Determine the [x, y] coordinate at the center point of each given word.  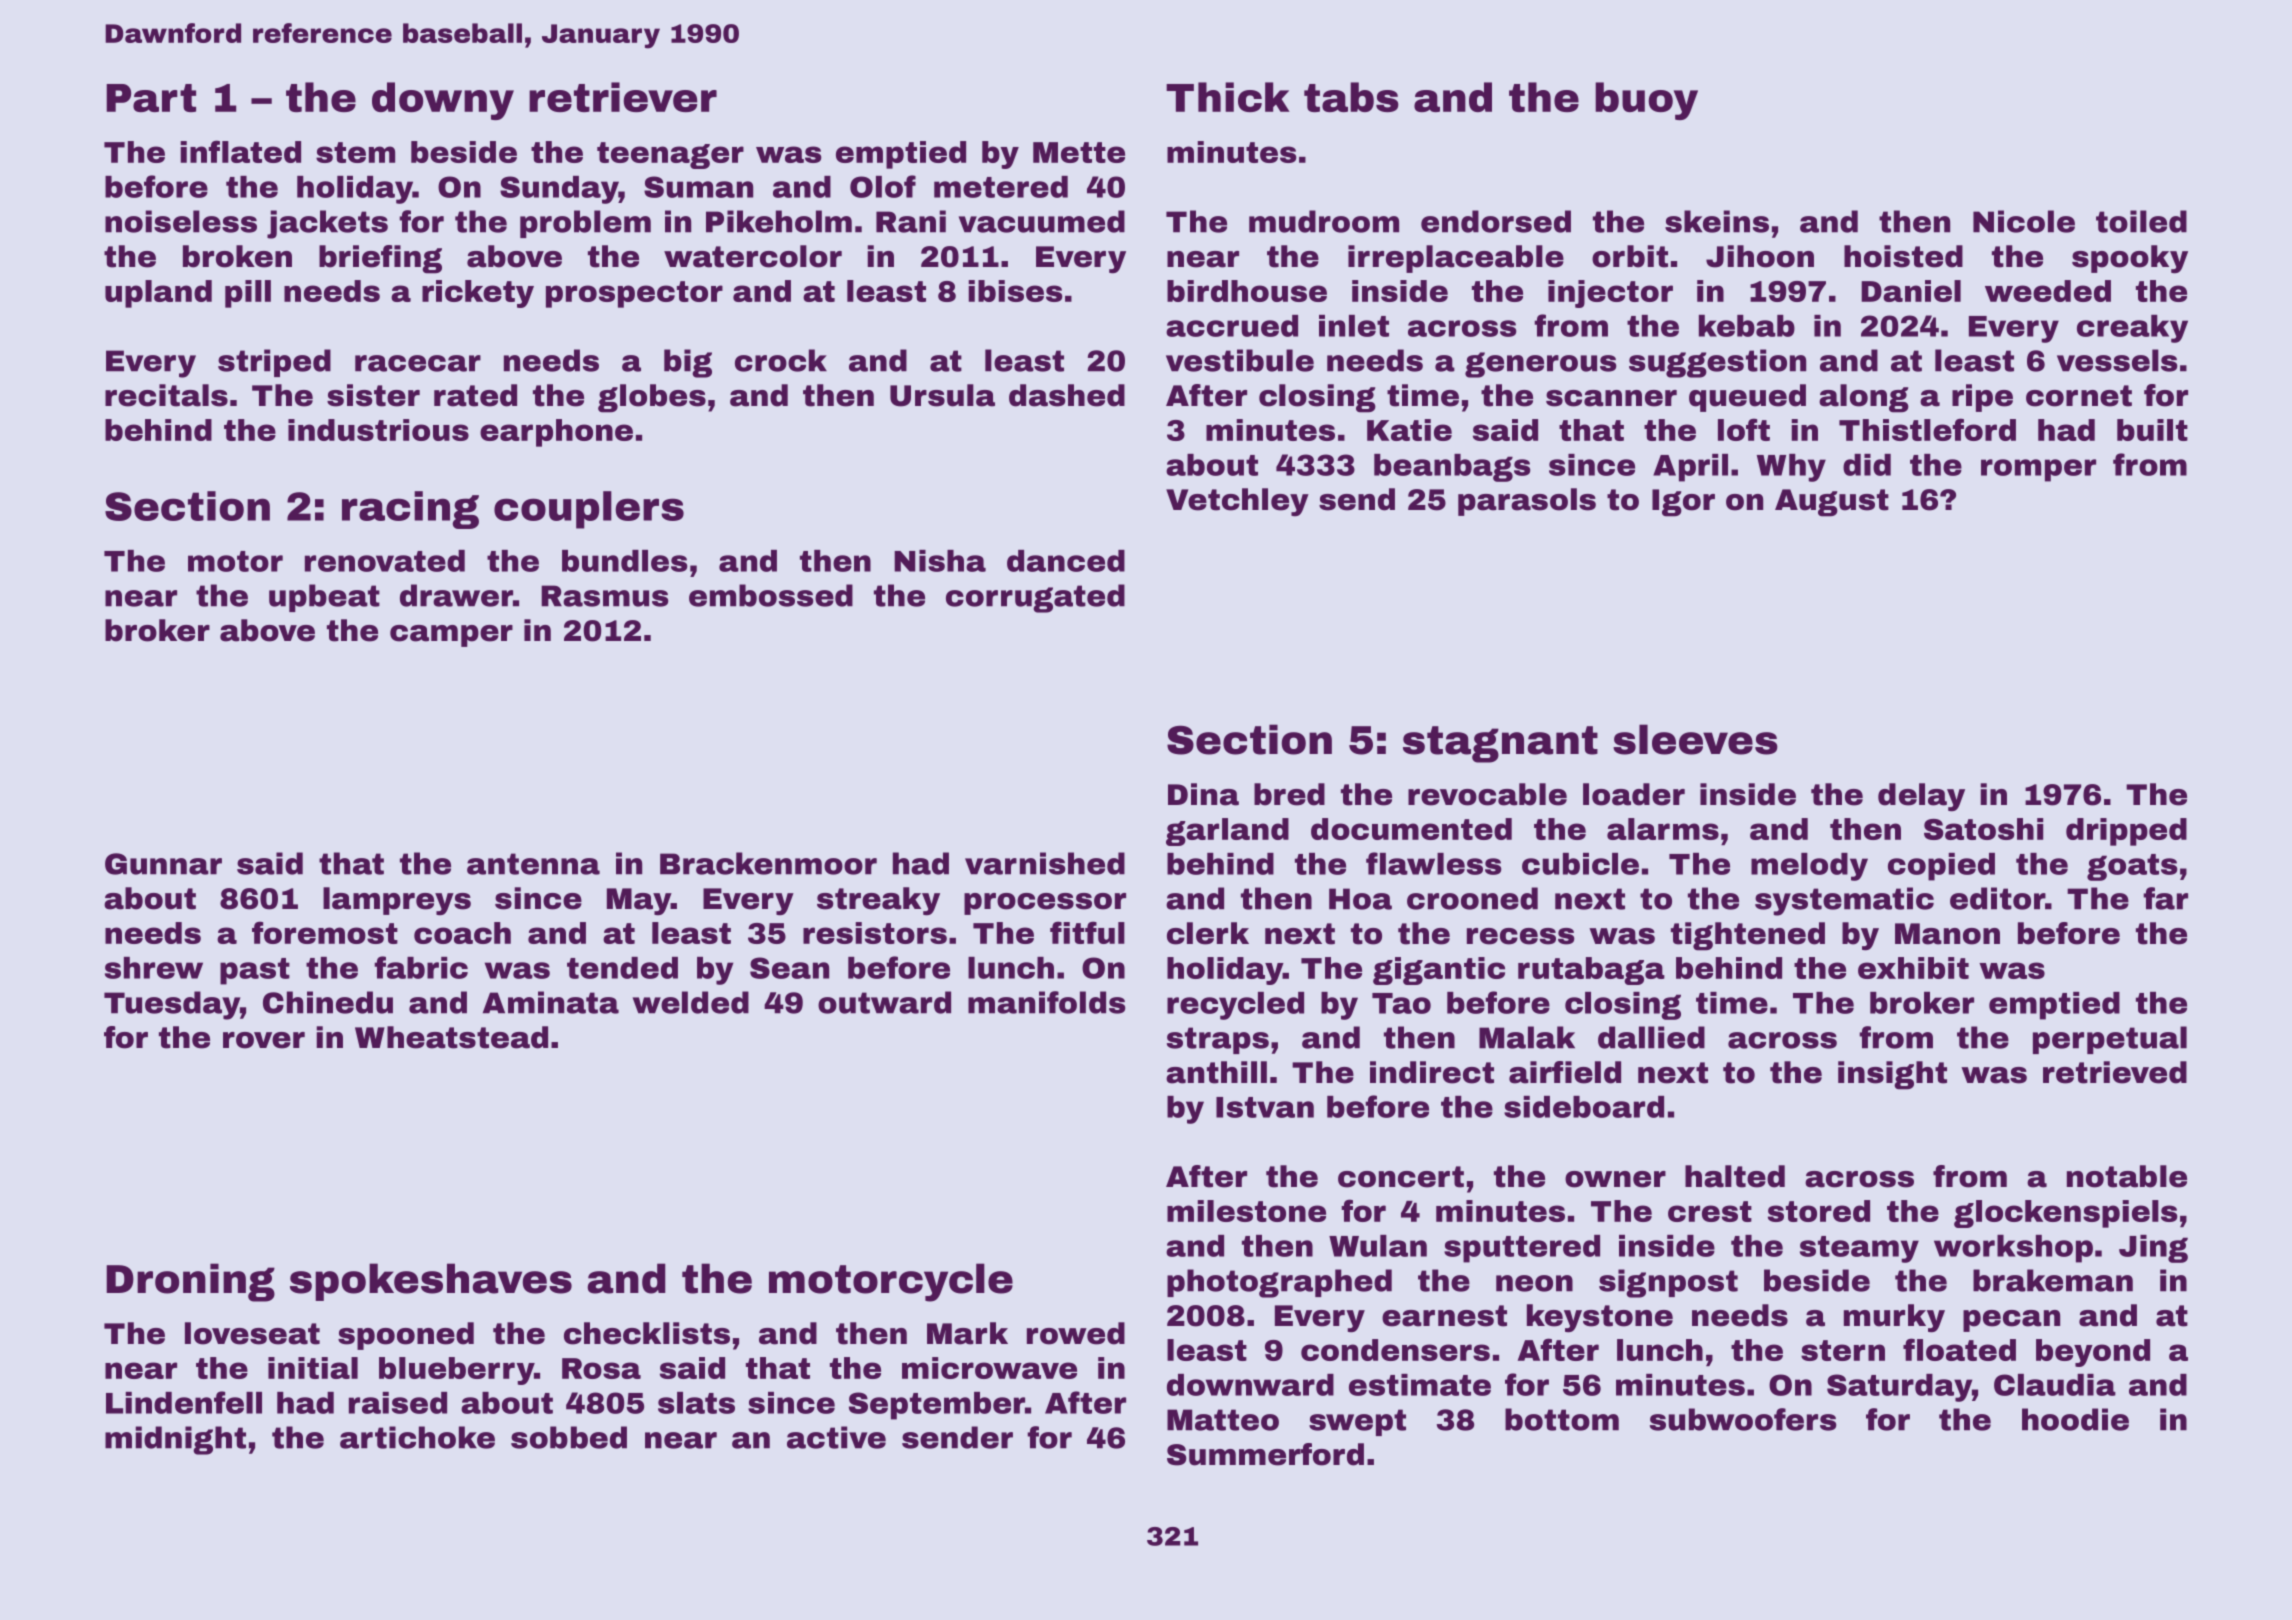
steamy [1859, 1249]
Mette [1079, 152]
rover [264, 1040]
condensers [1395, 1350]
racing [410, 510]
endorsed [1496, 221]
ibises [1015, 291]
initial [313, 1368]
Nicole [2024, 221]
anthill [1216, 1072]
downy [443, 101]
